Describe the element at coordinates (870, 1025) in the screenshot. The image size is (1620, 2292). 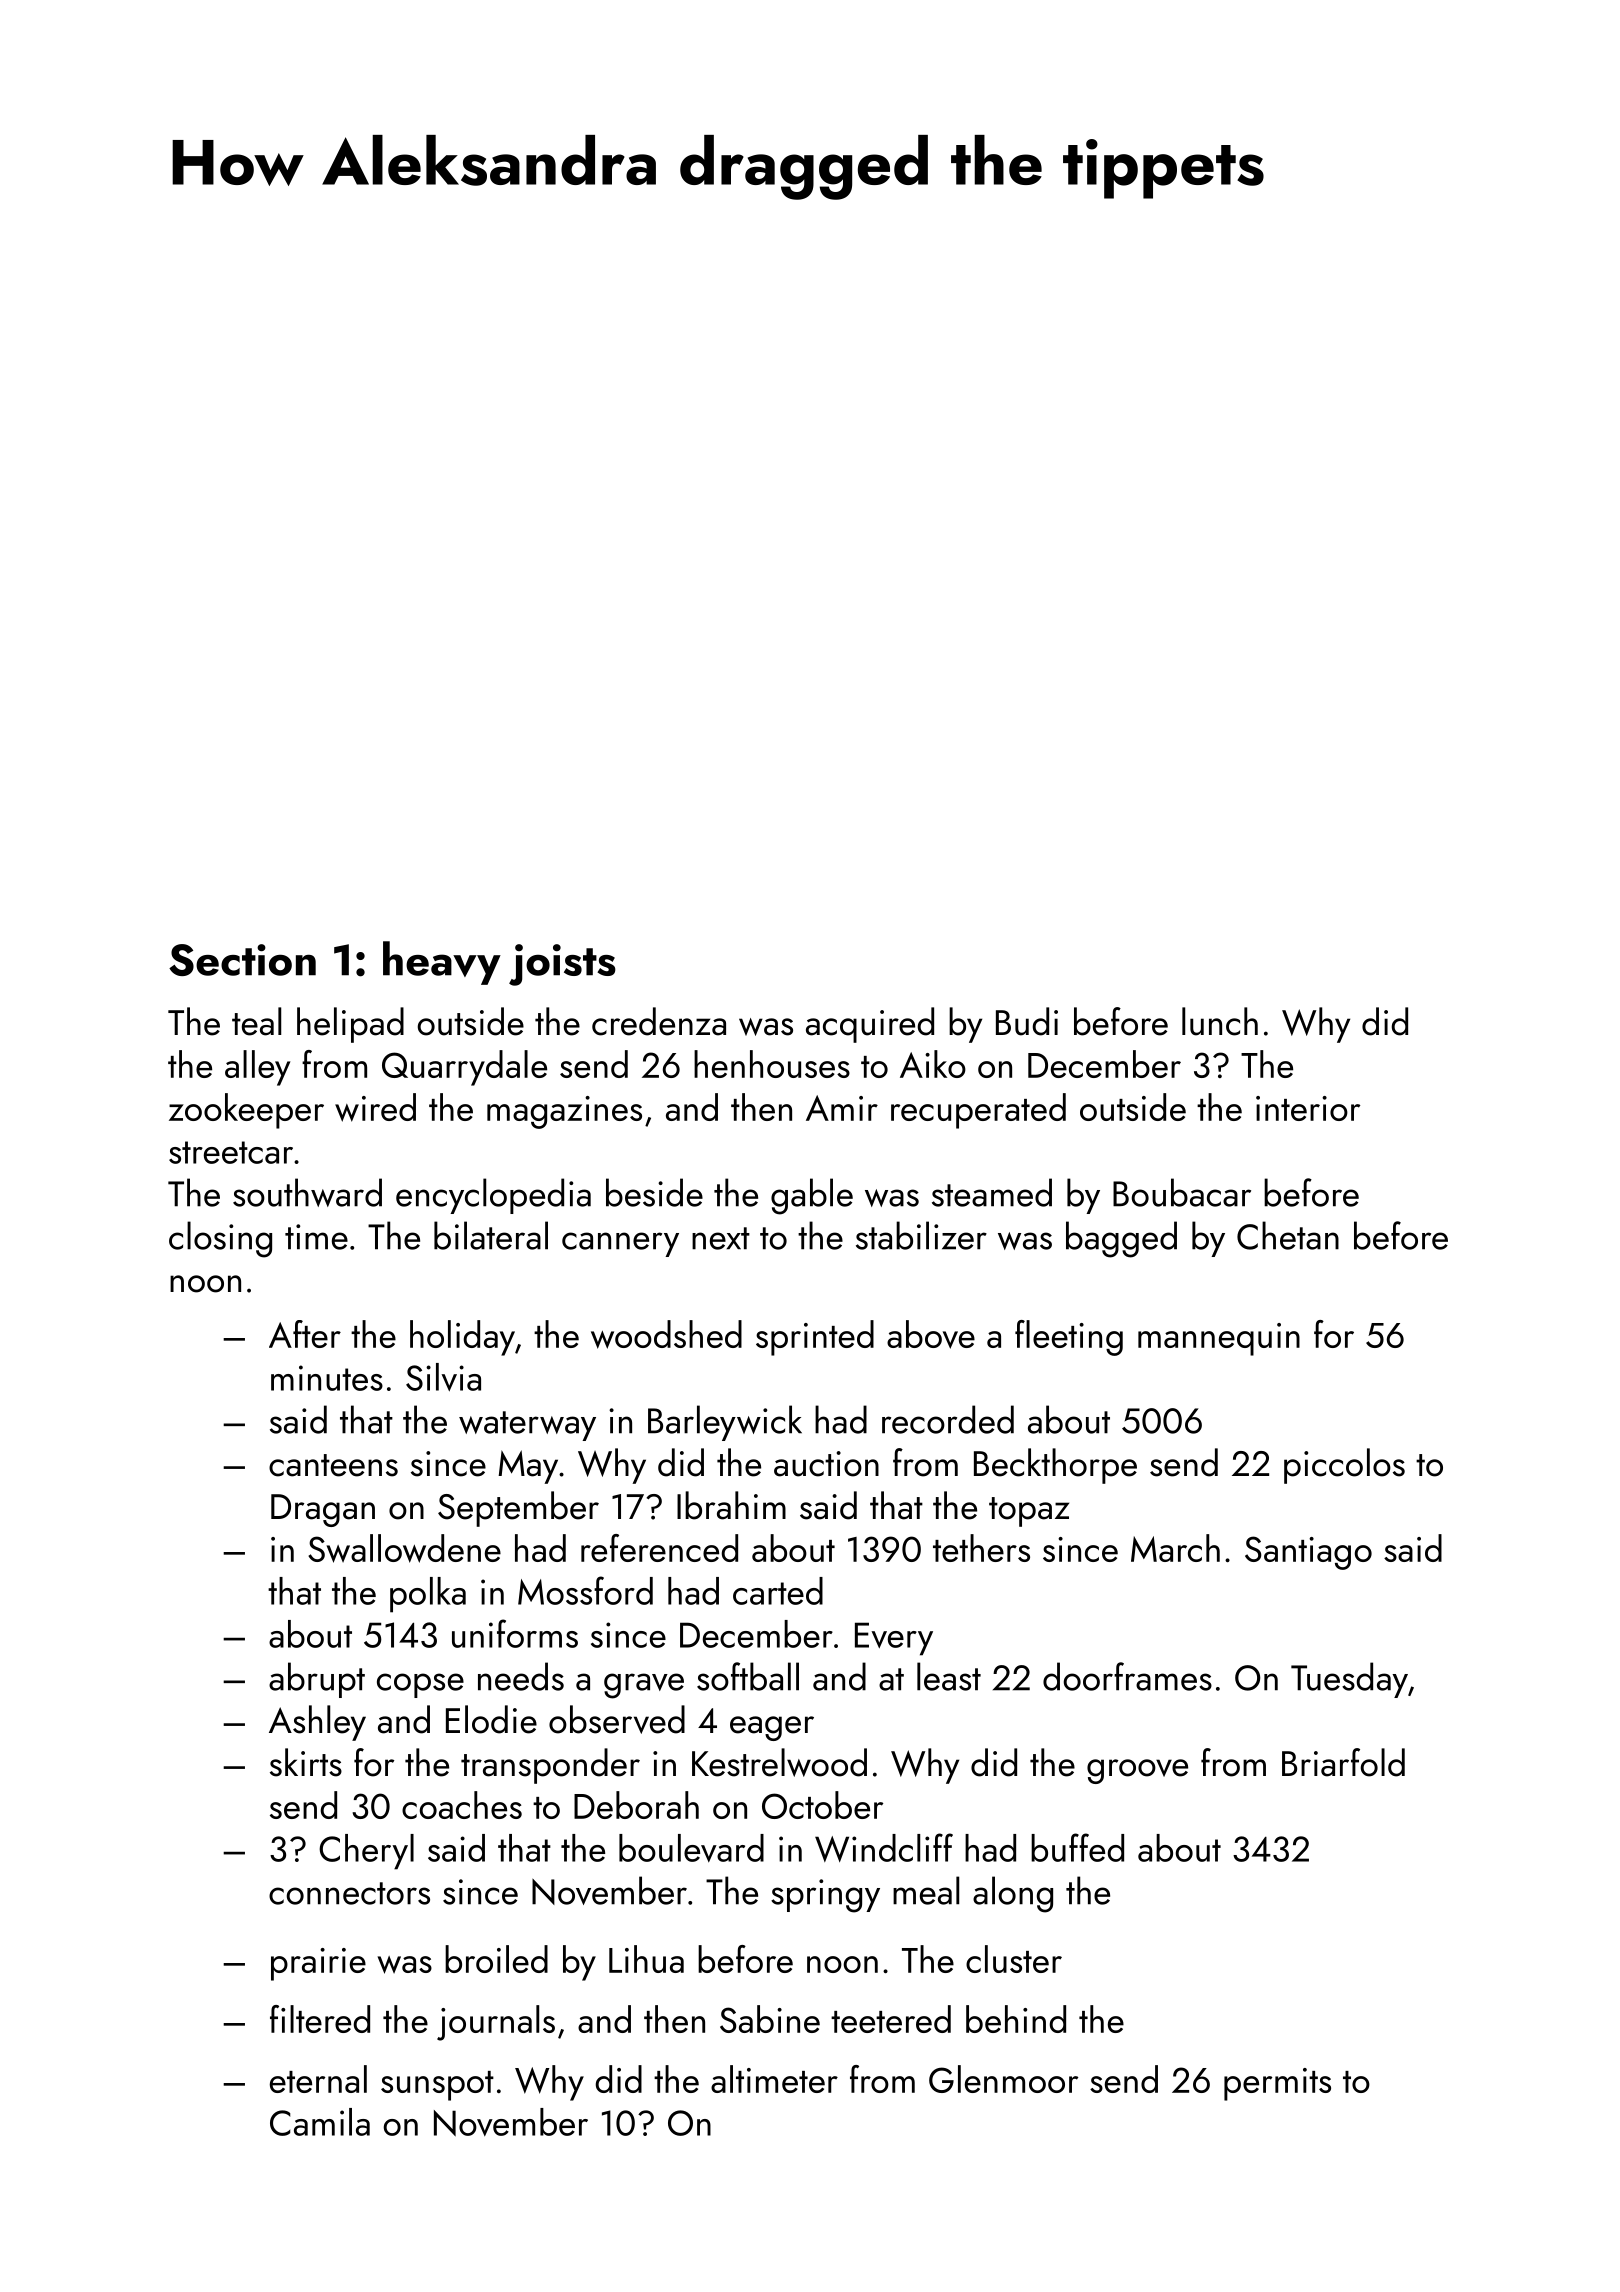
I see `acquired` at that location.
